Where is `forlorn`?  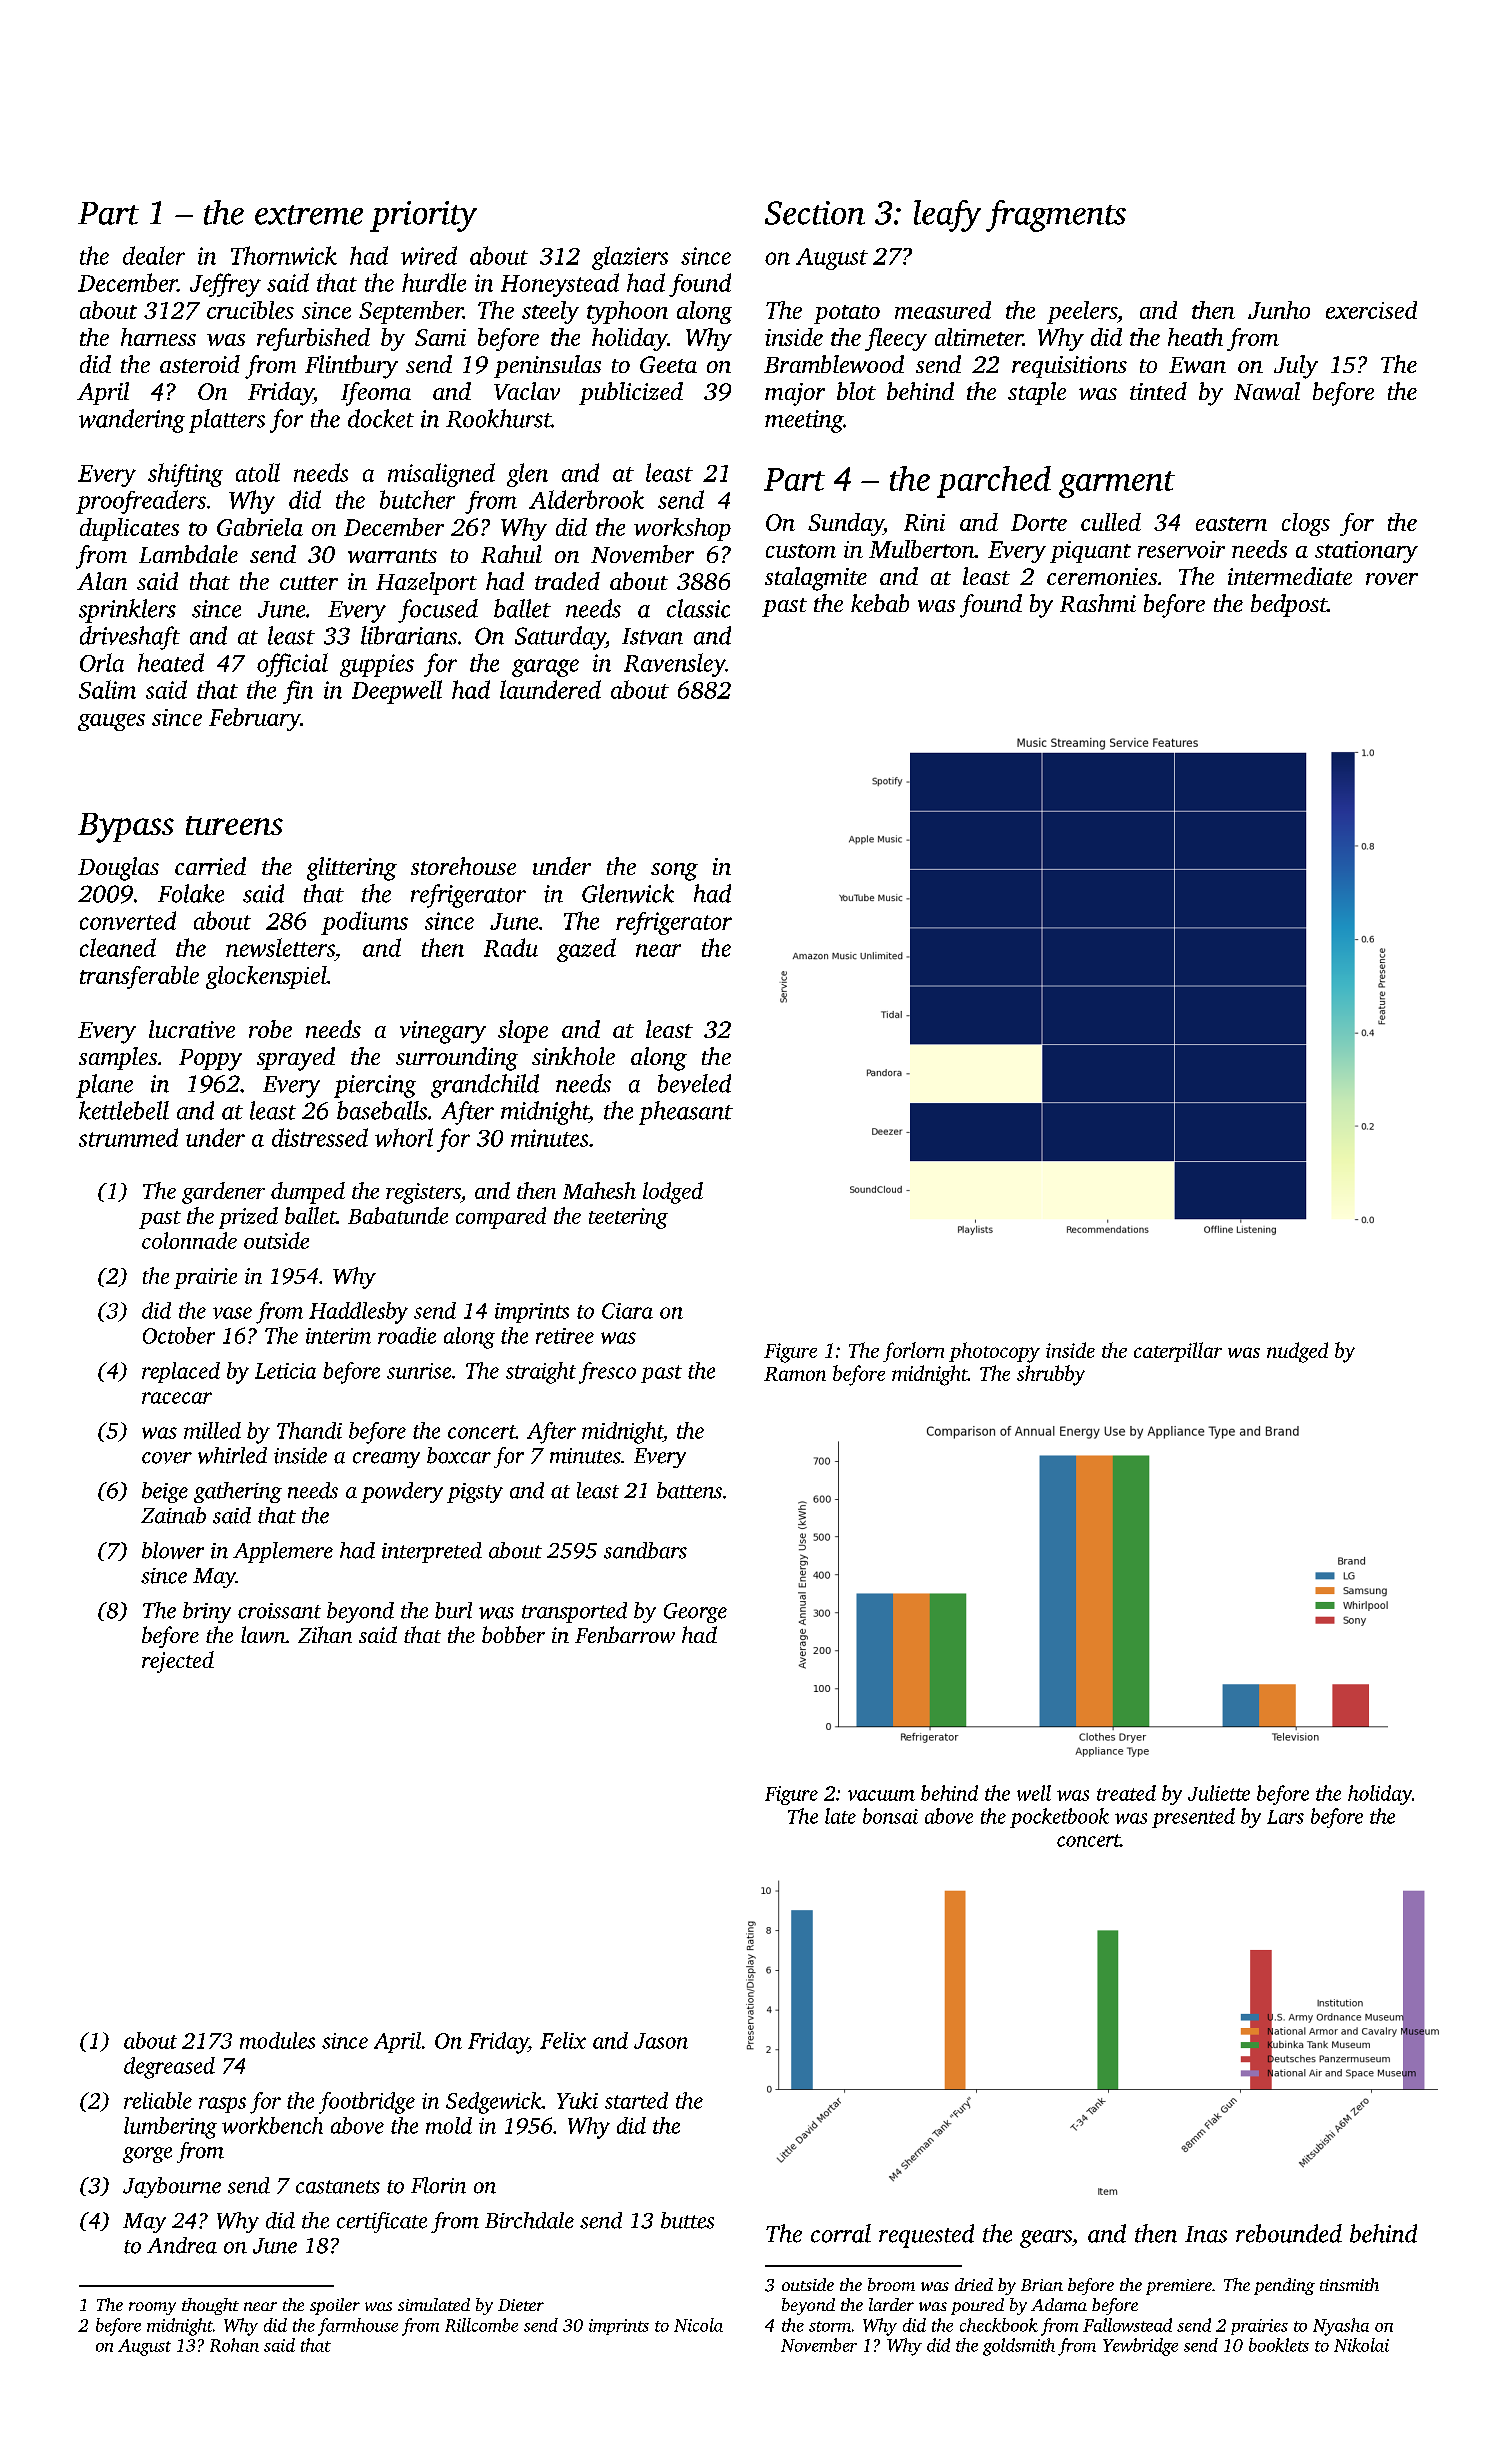
forlorn is located at coordinates (913, 1352).
